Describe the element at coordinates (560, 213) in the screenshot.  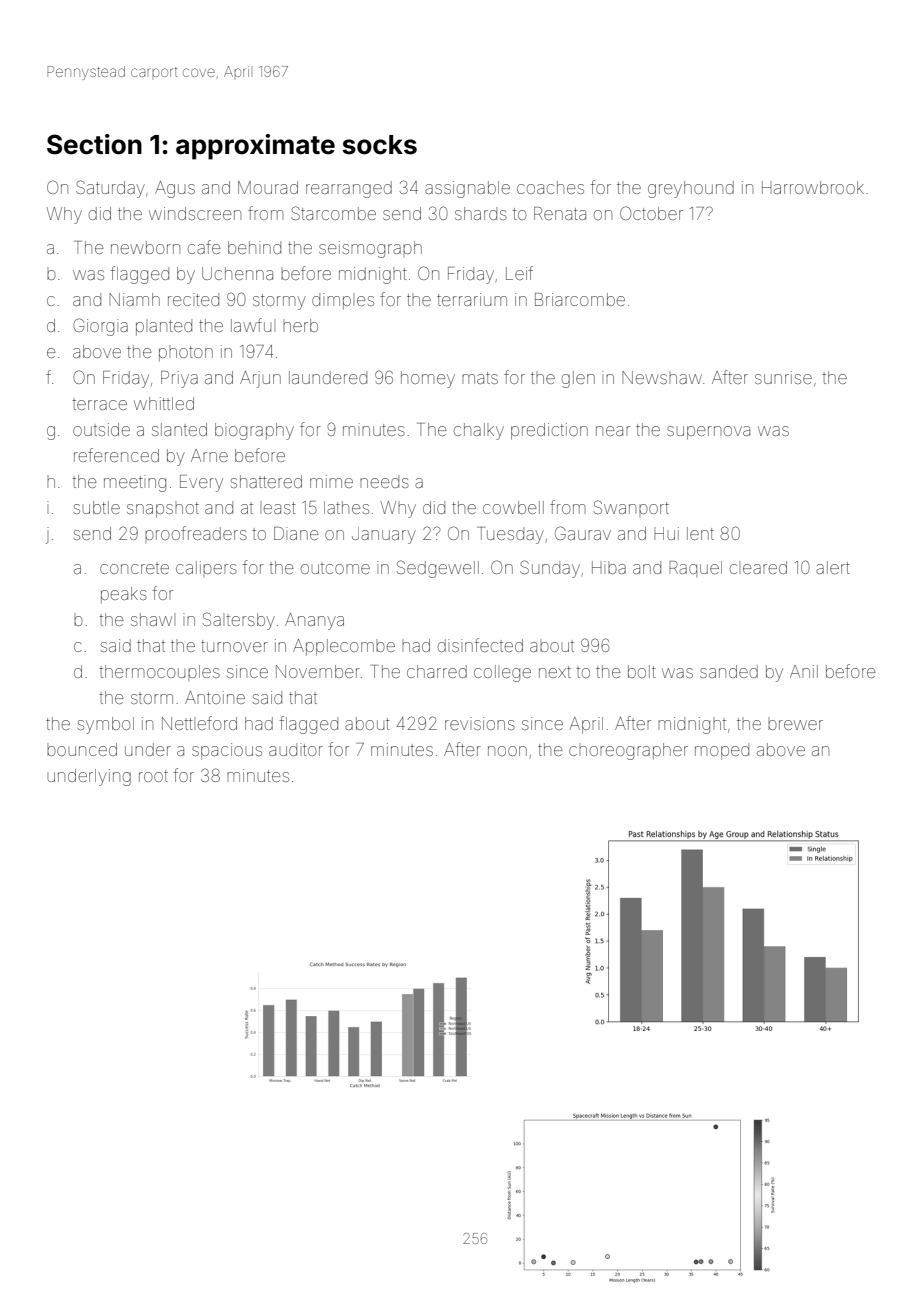
I see `Renata` at that location.
